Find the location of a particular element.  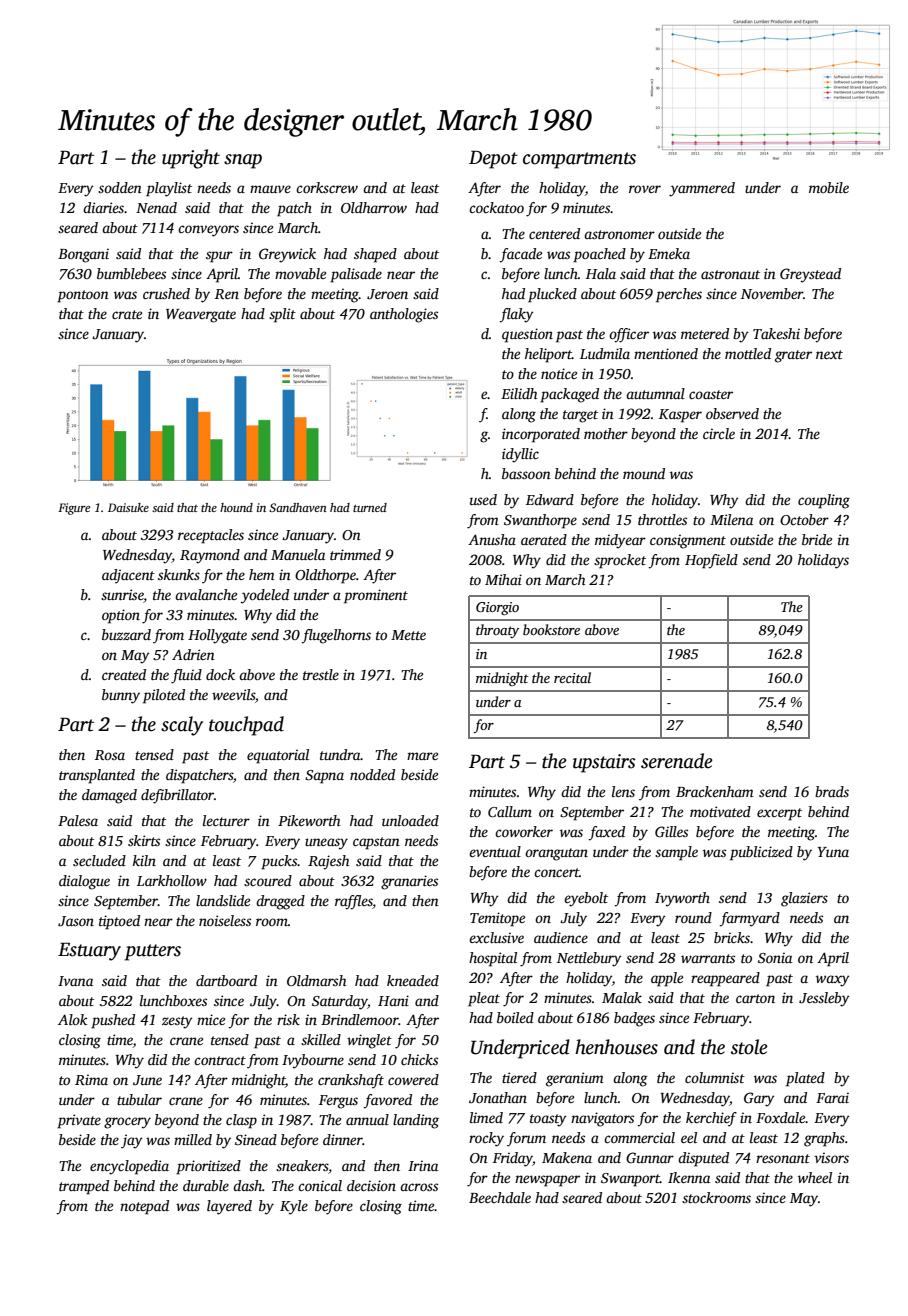

mare is located at coordinates (422, 756).
